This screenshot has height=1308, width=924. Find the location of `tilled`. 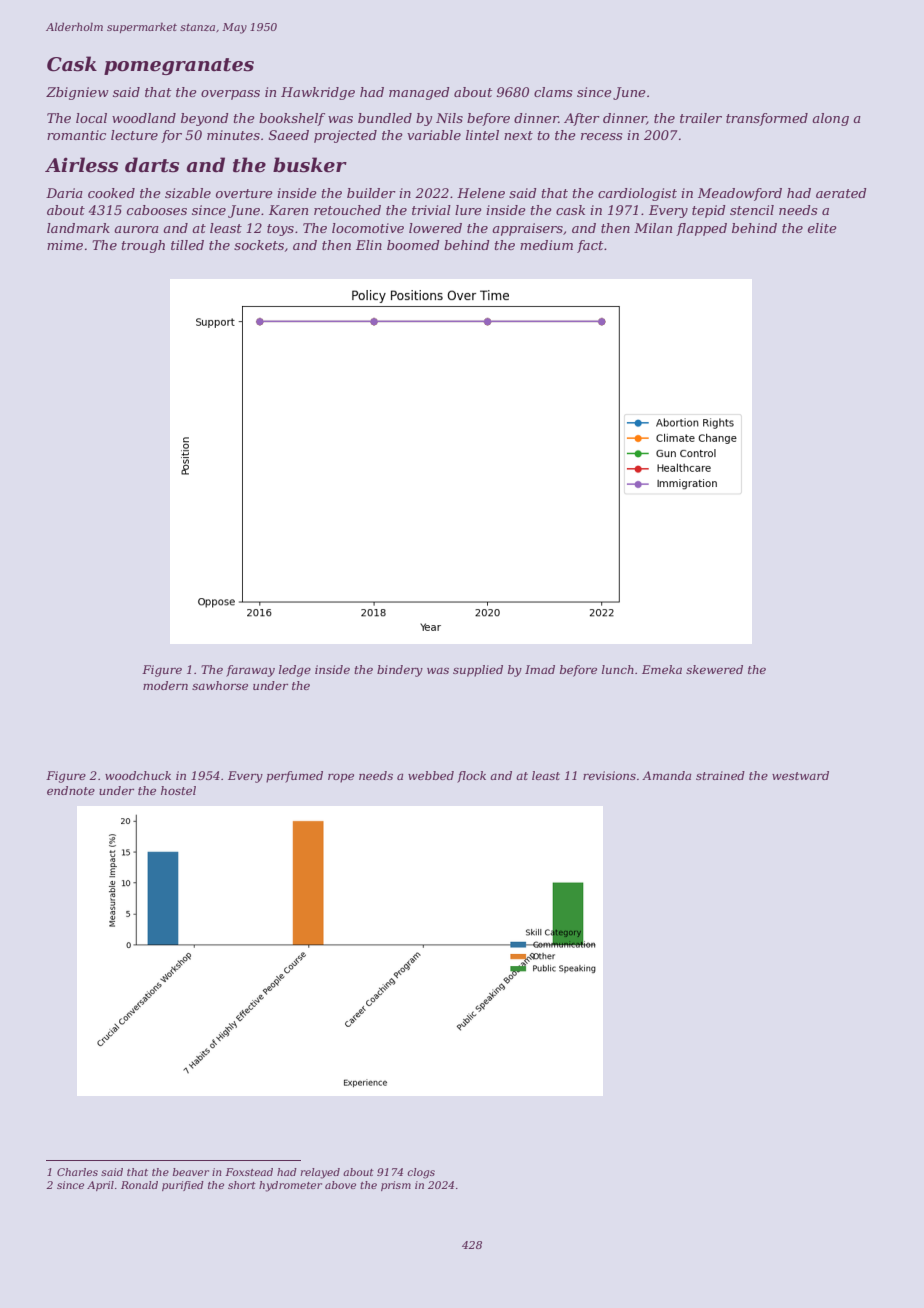

tilled is located at coordinates (187, 245).
